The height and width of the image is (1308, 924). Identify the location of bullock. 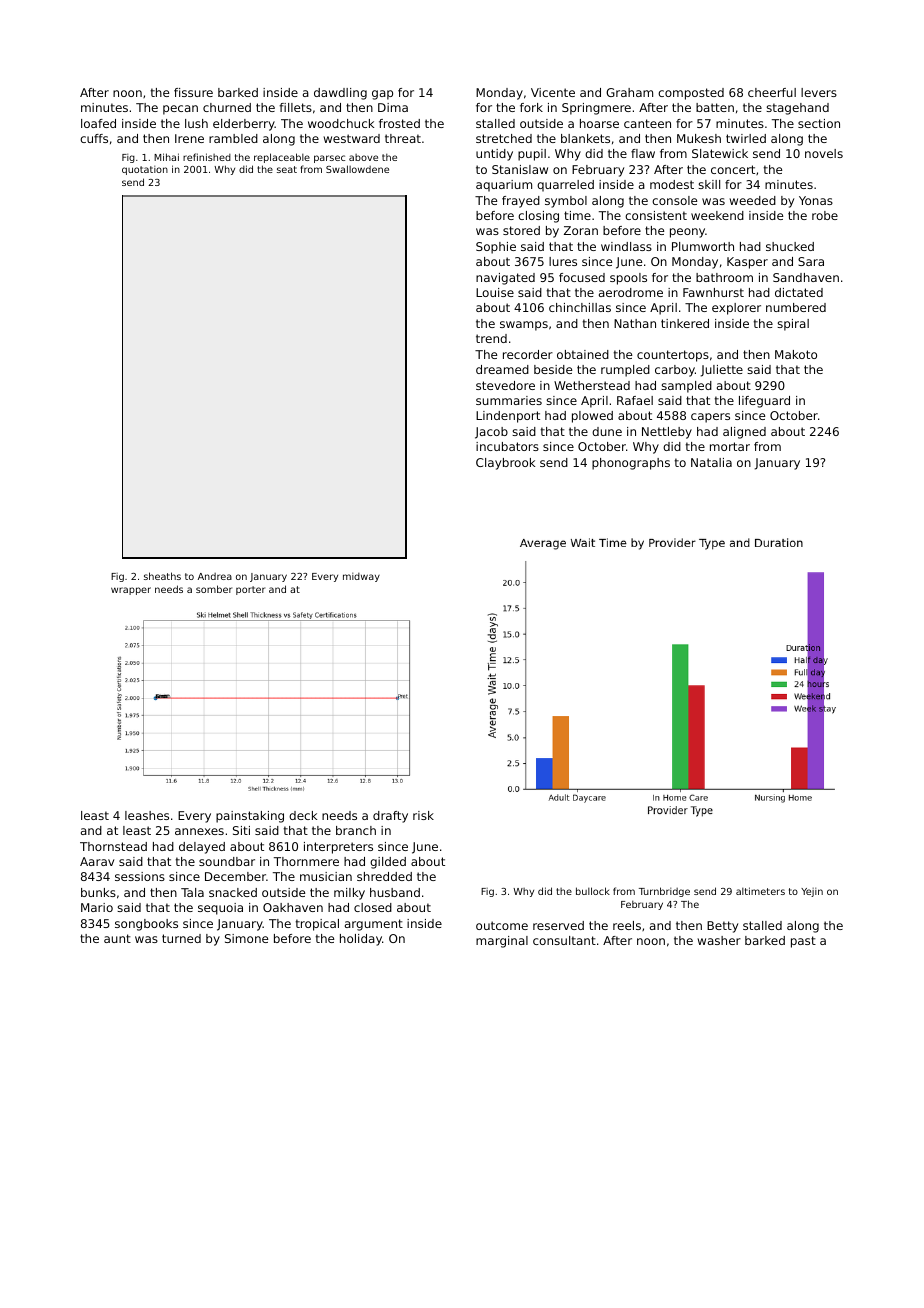
(593, 891).
